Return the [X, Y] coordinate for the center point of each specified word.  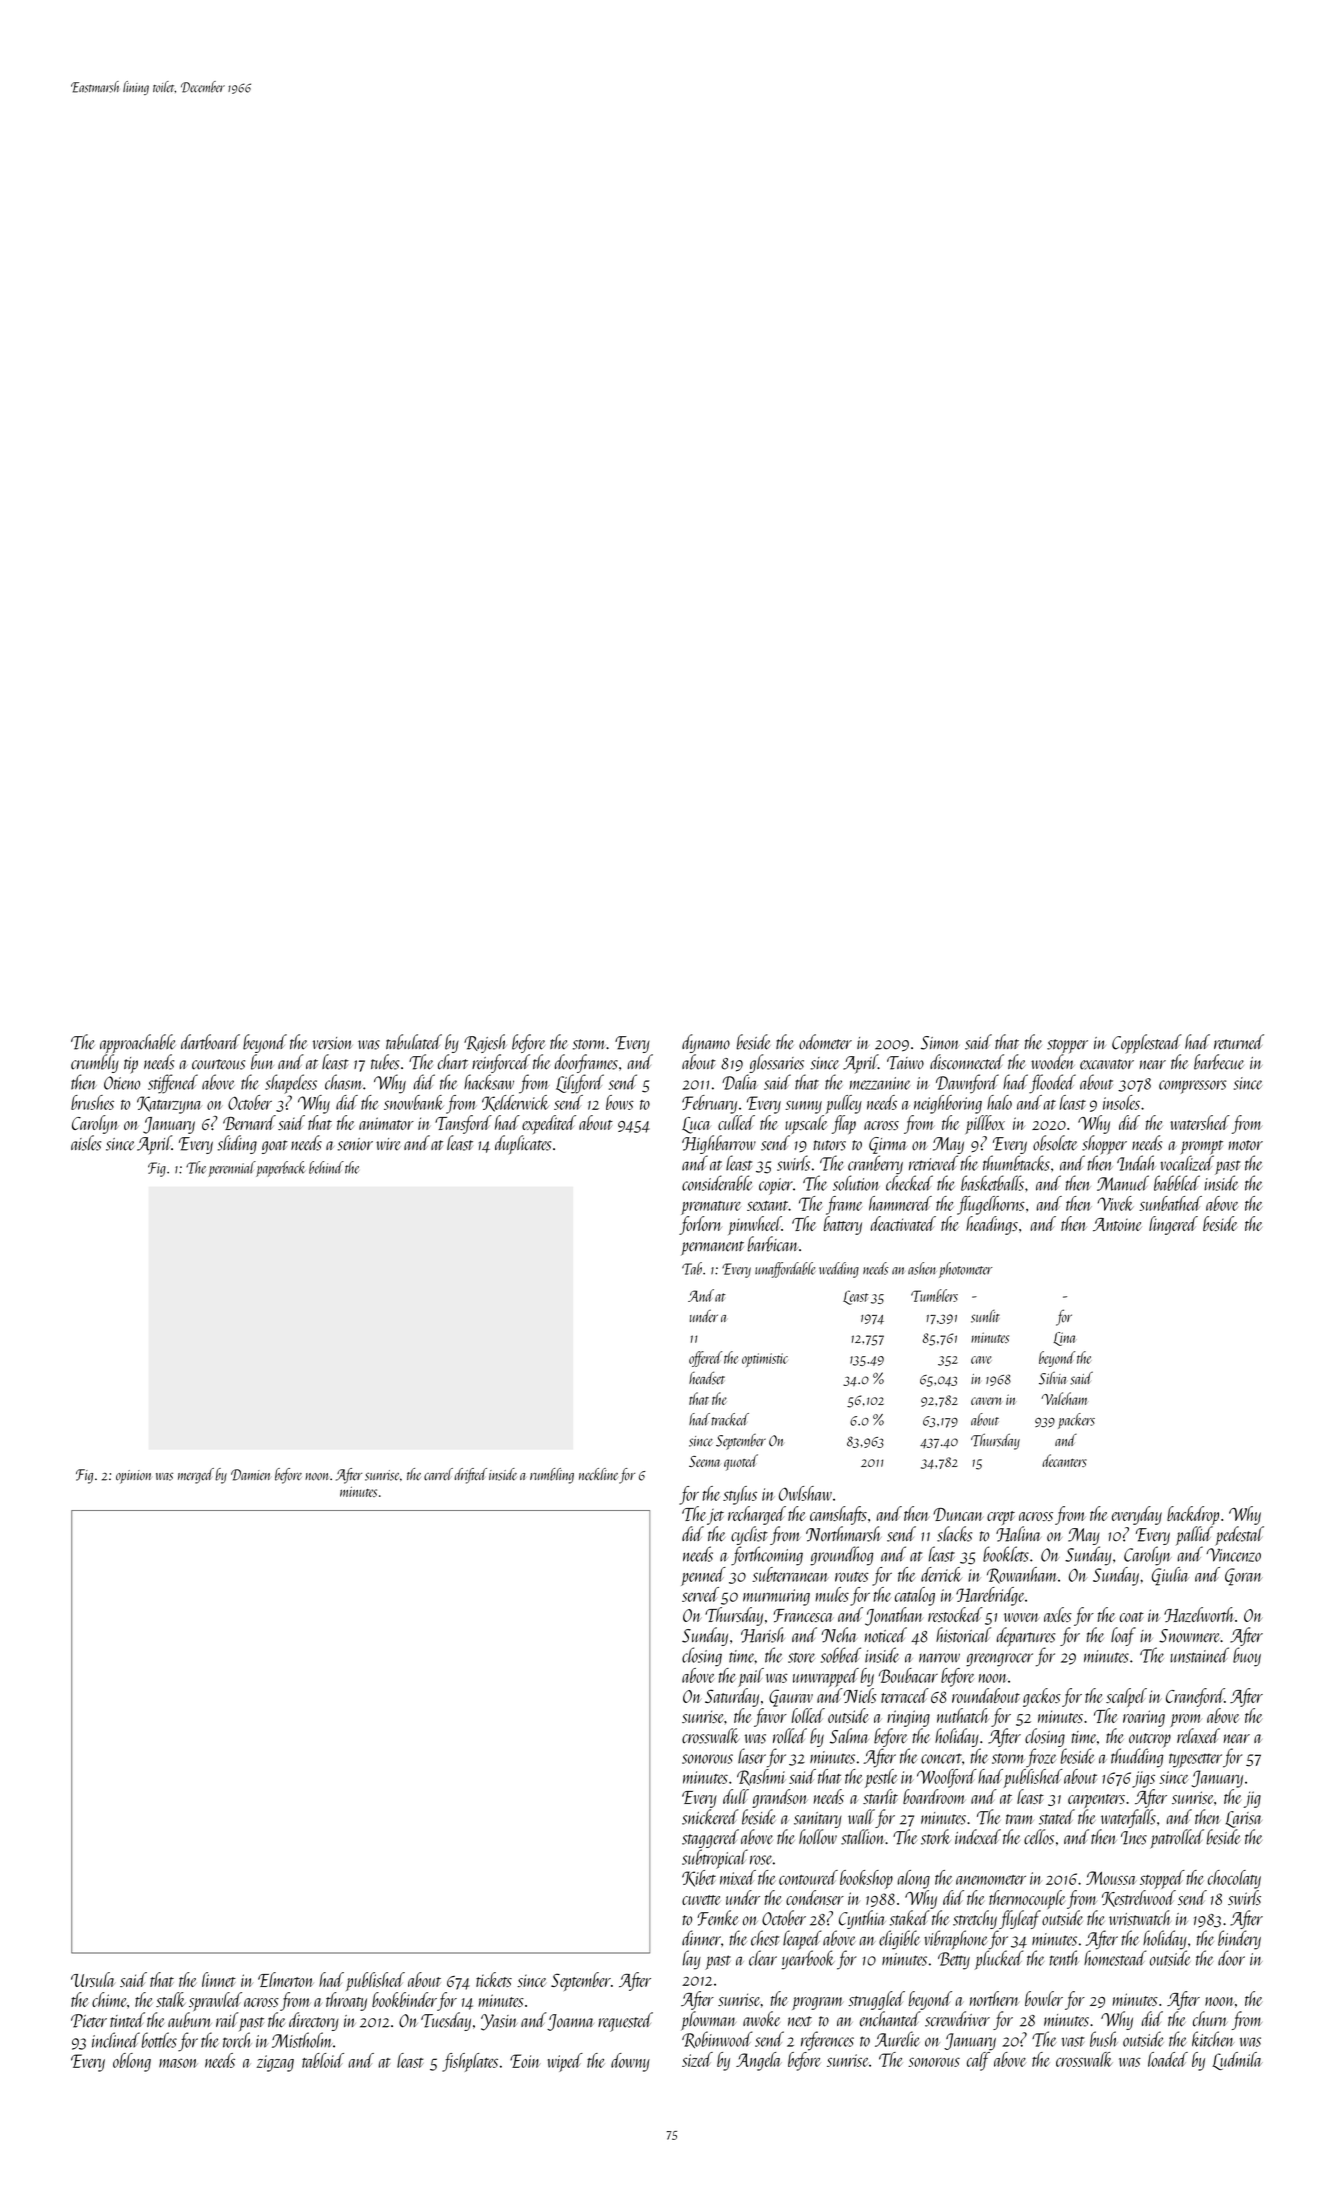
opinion [133, 1477]
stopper [1067, 1046]
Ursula [93, 1979]
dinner [701, 1938]
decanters [1064, 1460]
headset [707, 1378]
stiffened [173, 1084]
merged [196, 1476]
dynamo [706, 1043]
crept [1001, 1518]
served [700, 1594]
